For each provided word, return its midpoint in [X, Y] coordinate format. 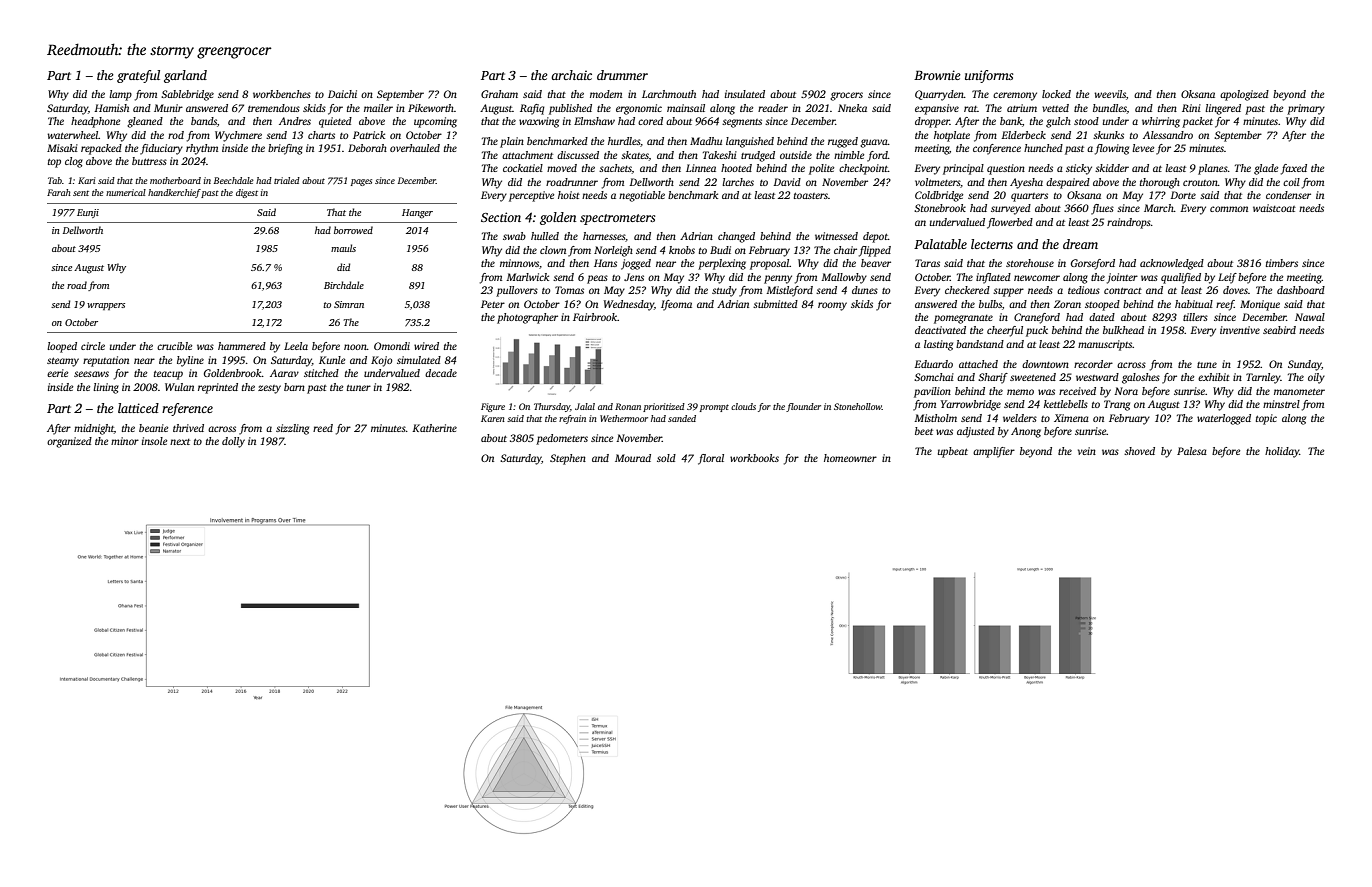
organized [69, 442]
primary [1306, 109]
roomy [832, 306]
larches [738, 182]
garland [185, 76]
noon [355, 347]
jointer [1122, 278]
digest [247, 193]
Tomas [569, 290]
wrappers [106, 306]
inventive [1240, 330]
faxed [1294, 169]
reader [773, 108]
